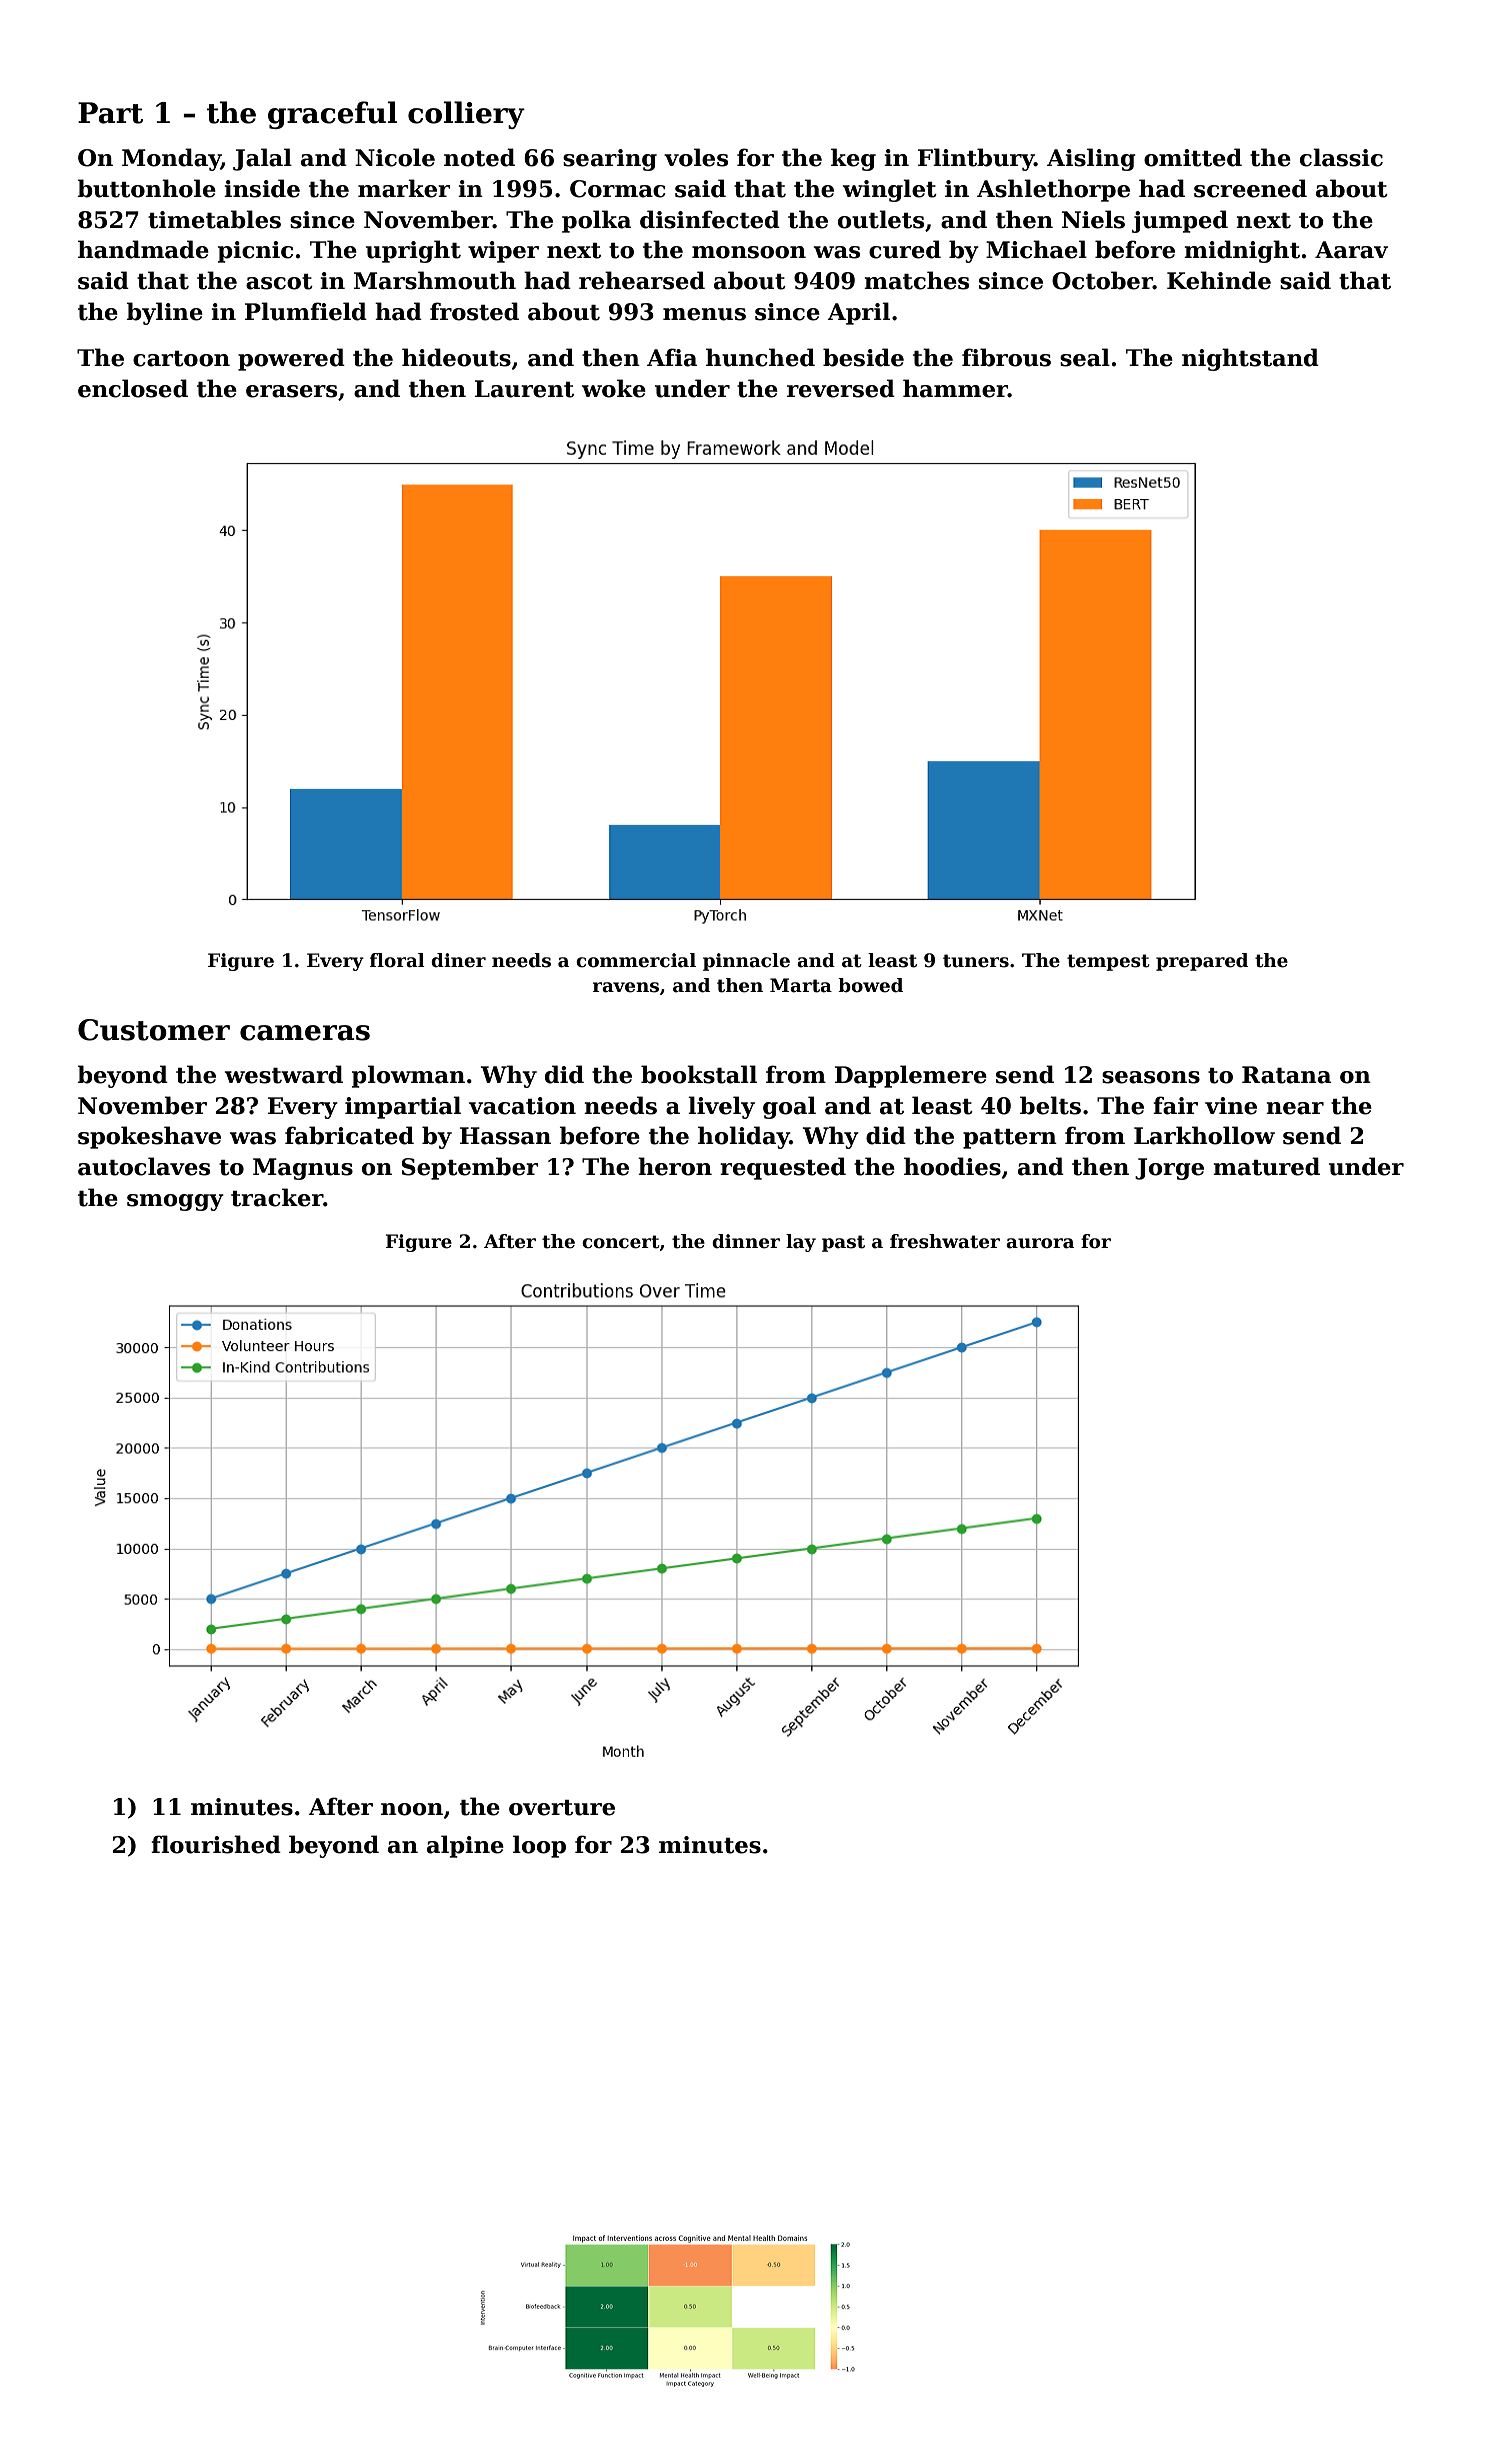  Describe the element at coordinates (465, 1846) in the screenshot. I see `alpine` at that location.
